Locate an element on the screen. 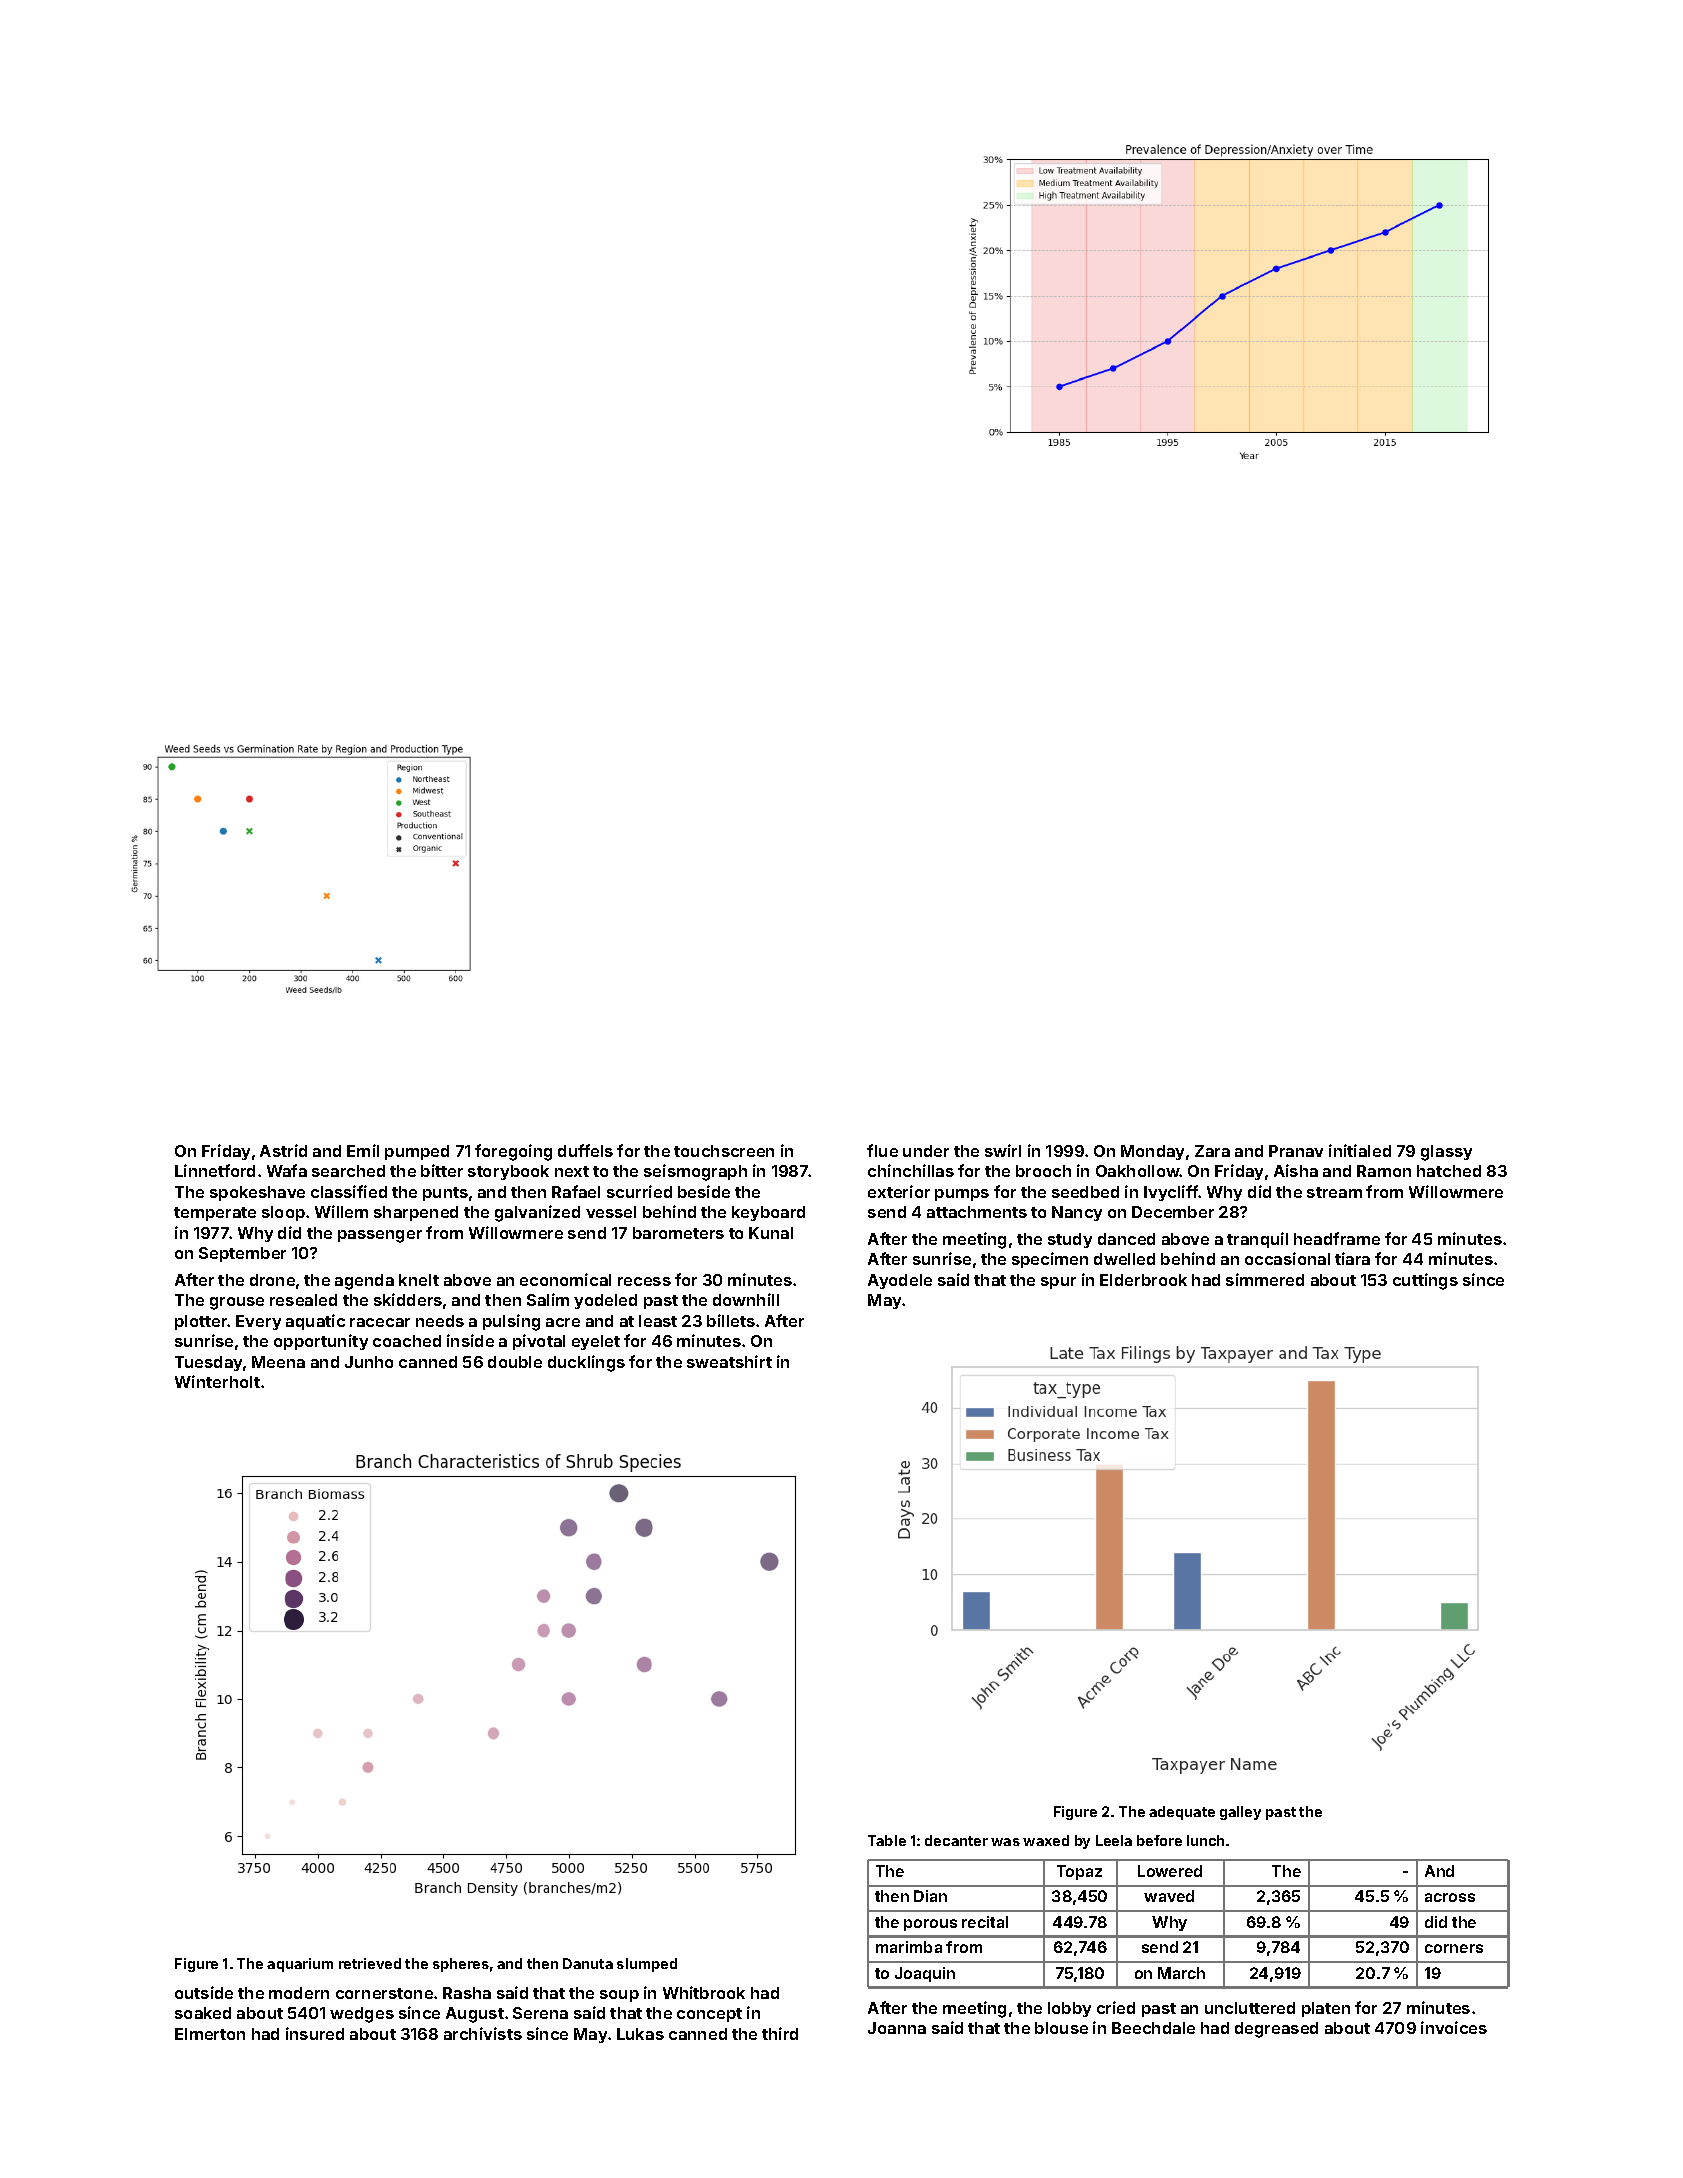 This screenshot has height=2178, width=1683. archivists is located at coordinates (483, 2033).
